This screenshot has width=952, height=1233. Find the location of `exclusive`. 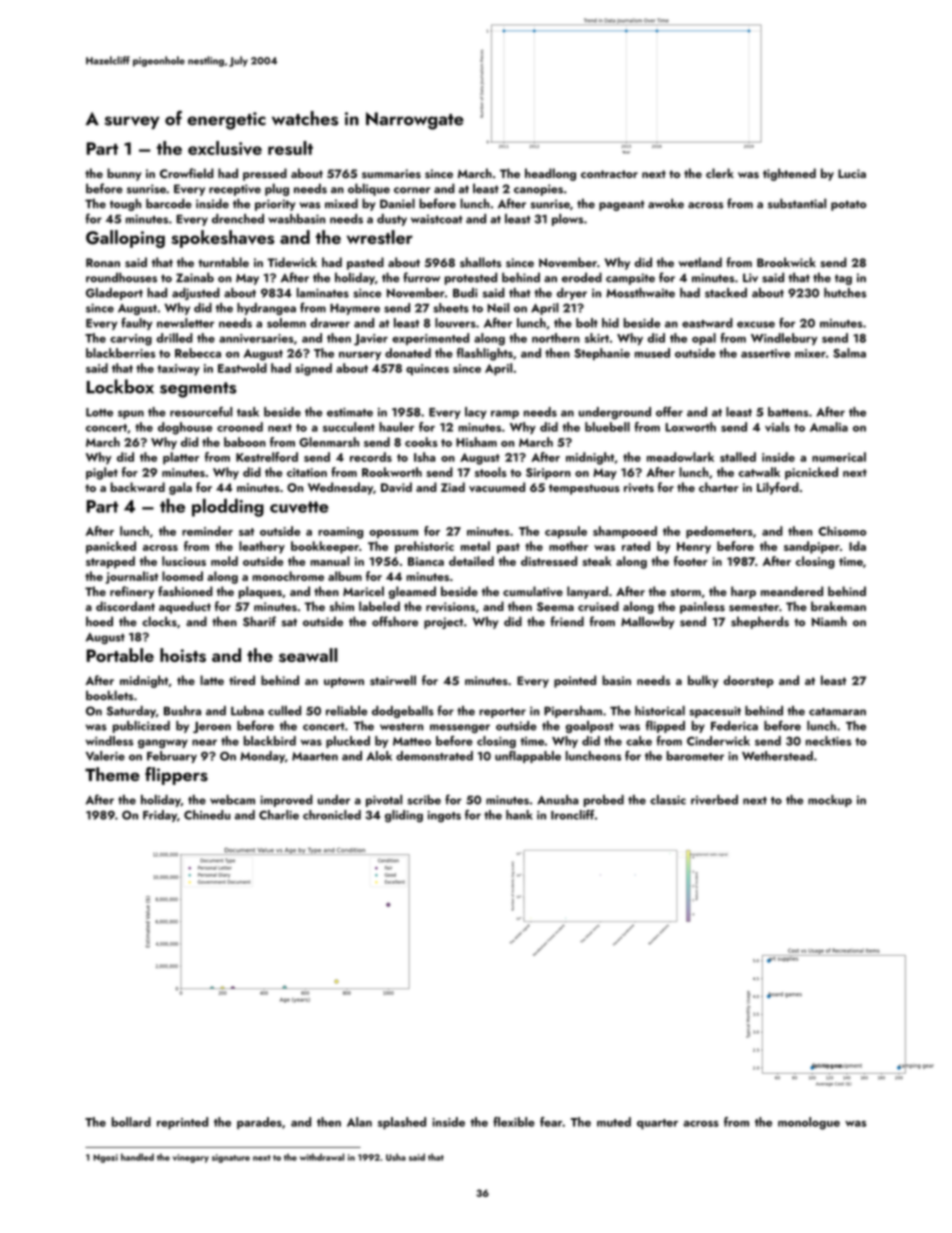

exclusive is located at coordinates (225, 148).
